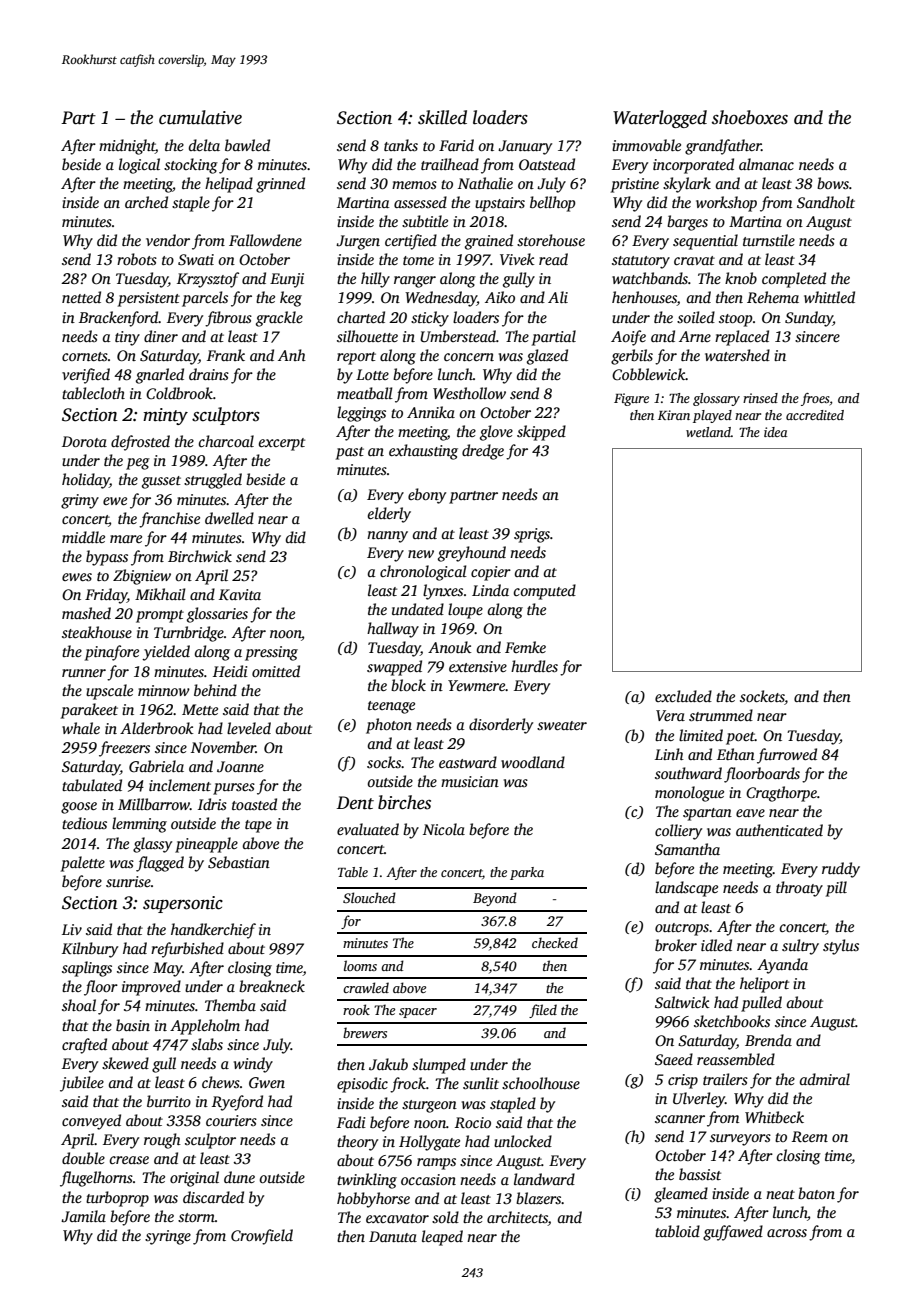 The width and height of the screenshot is (924, 1308). What do you see at coordinates (815, 415) in the screenshot?
I see `accredited` at bounding box center [815, 415].
